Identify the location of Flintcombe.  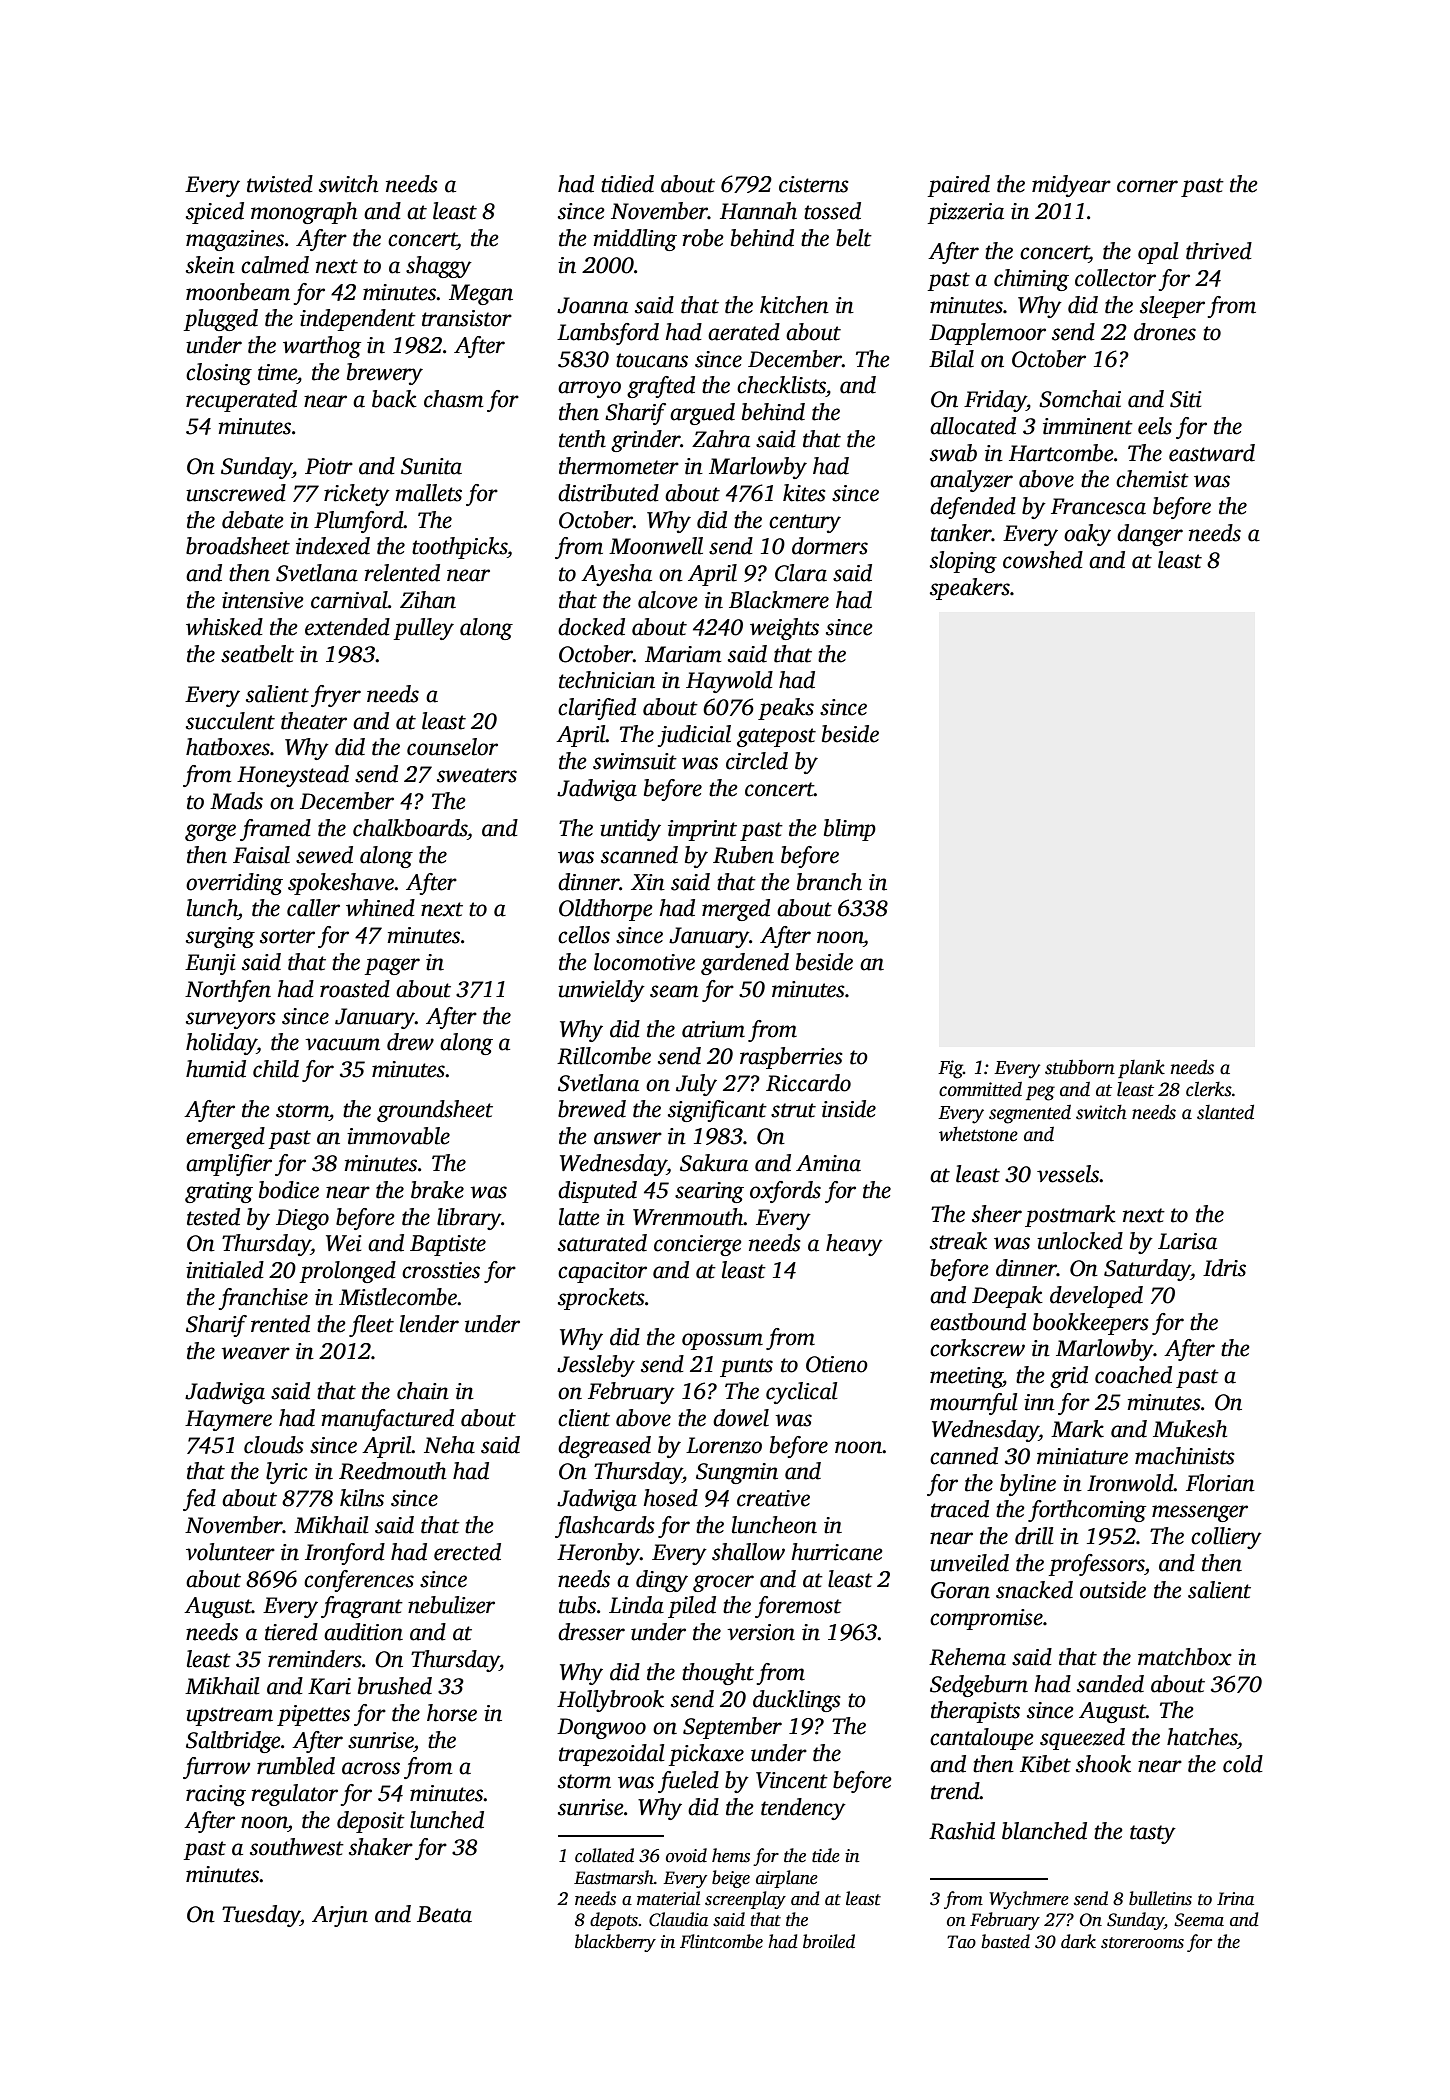
(721, 1941).
